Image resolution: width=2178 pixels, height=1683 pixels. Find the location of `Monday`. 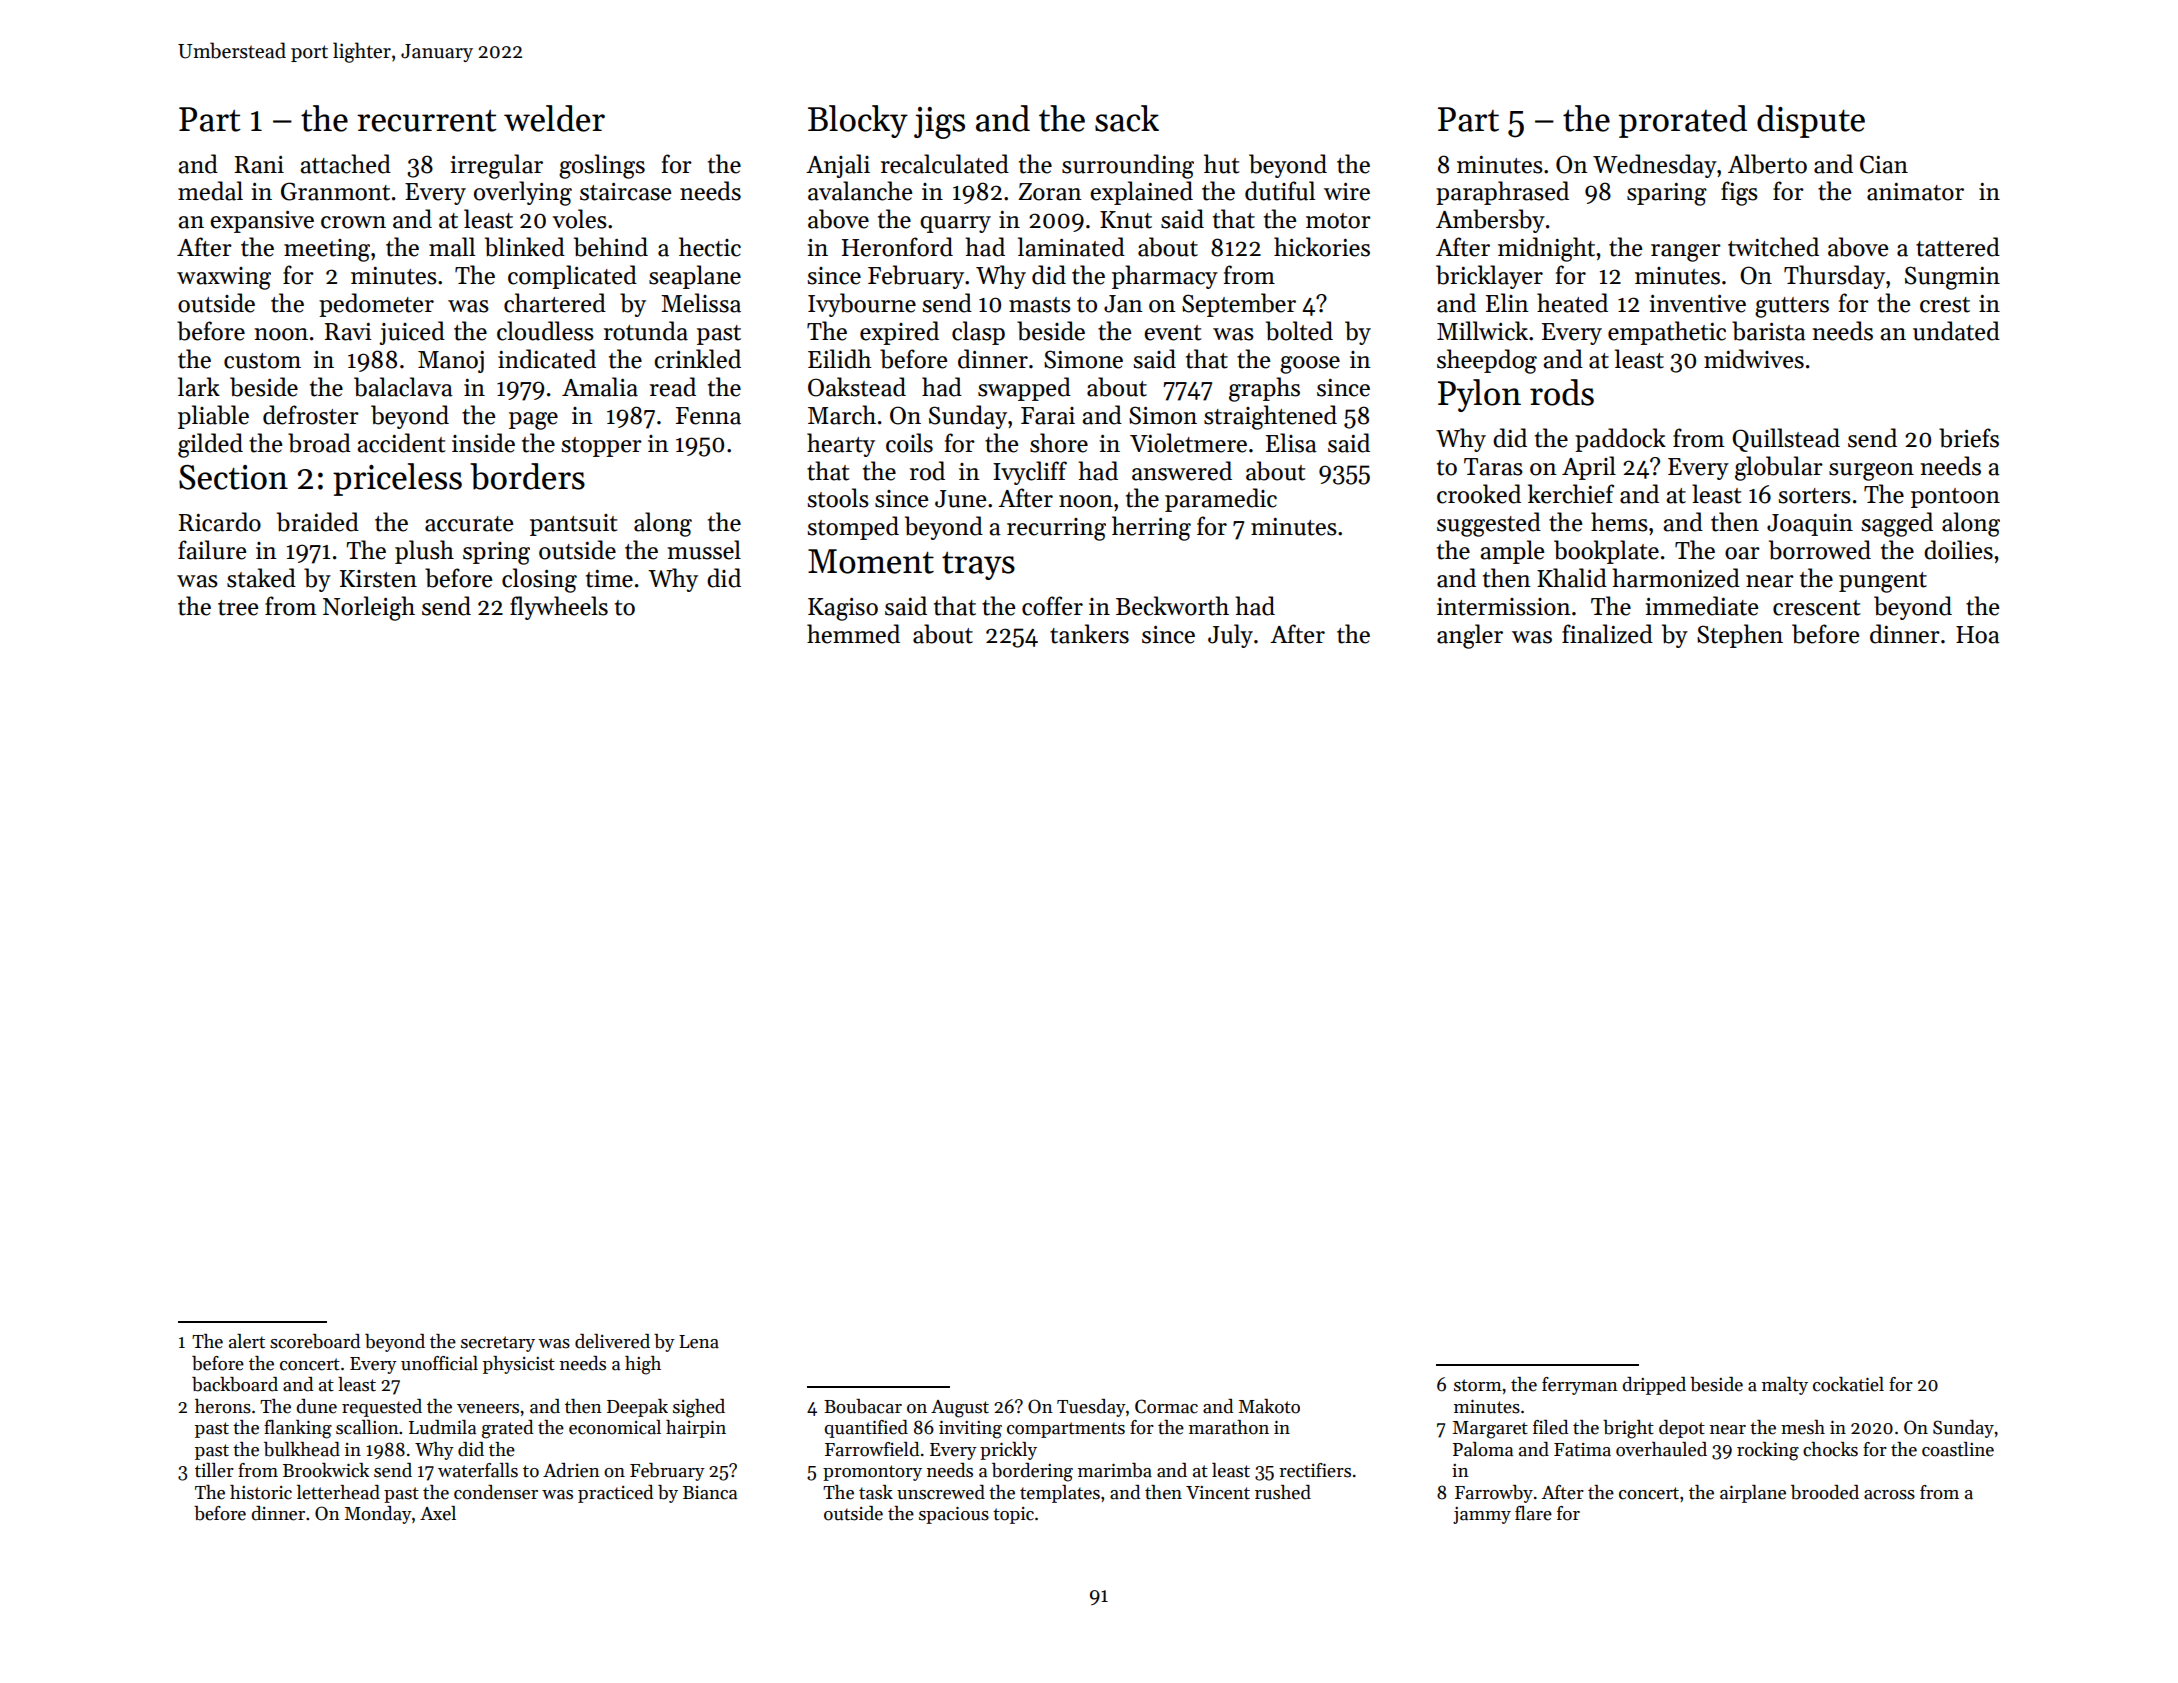

Monday is located at coordinates (378, 1515).
